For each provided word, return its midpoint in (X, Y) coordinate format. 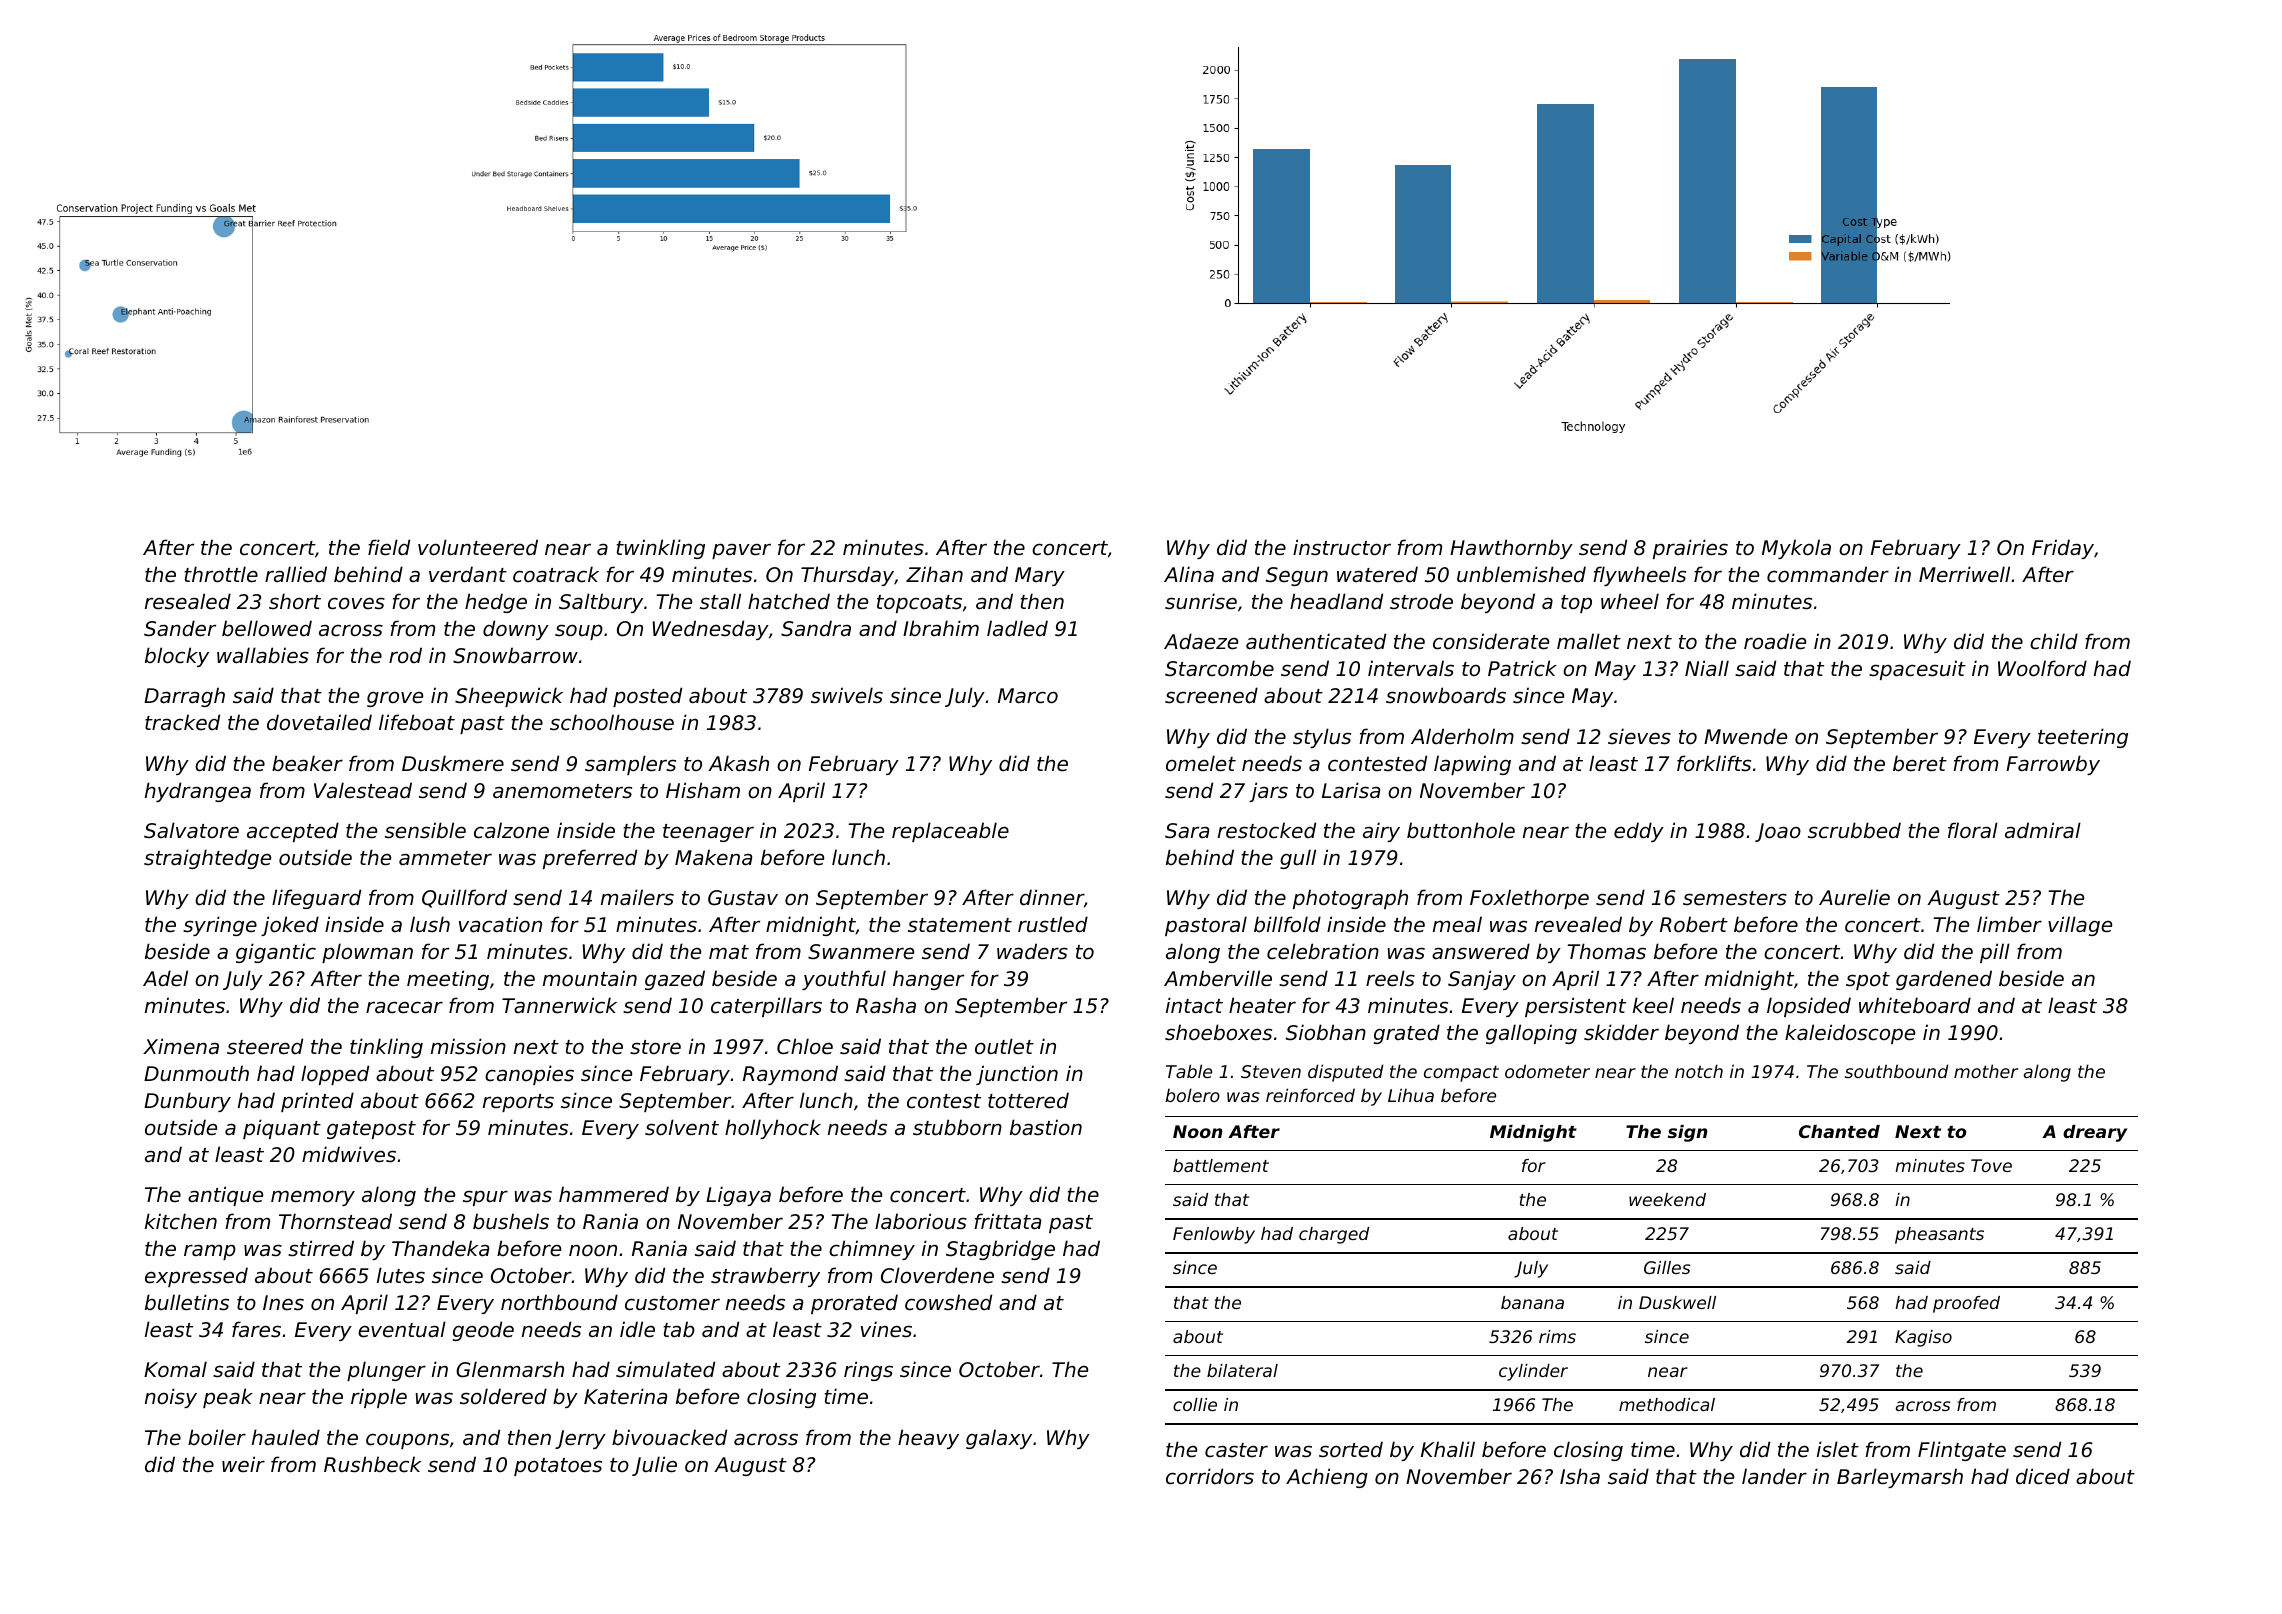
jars (1268, 792)
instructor (1342, 547)
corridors (1210, 1476)
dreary (2095, 1133)
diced (2043, 1476)
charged (1334, 1235)
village (2080, 926)
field (389, 547)
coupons (407, 1441)
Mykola (1796, 549)
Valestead (363, 790)
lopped (335, 1075)
